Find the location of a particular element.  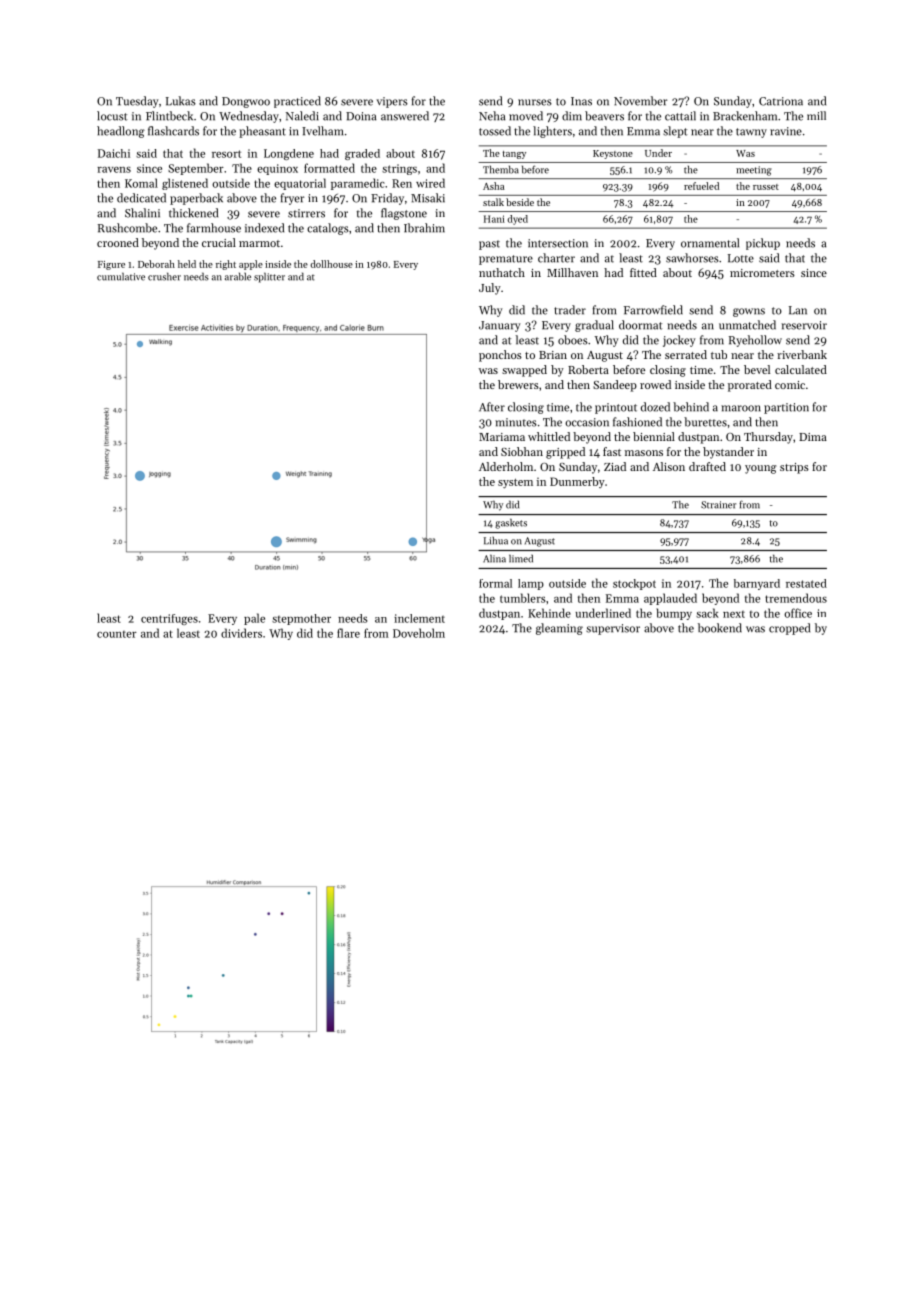

tub is located at coordinates (719, 354).
